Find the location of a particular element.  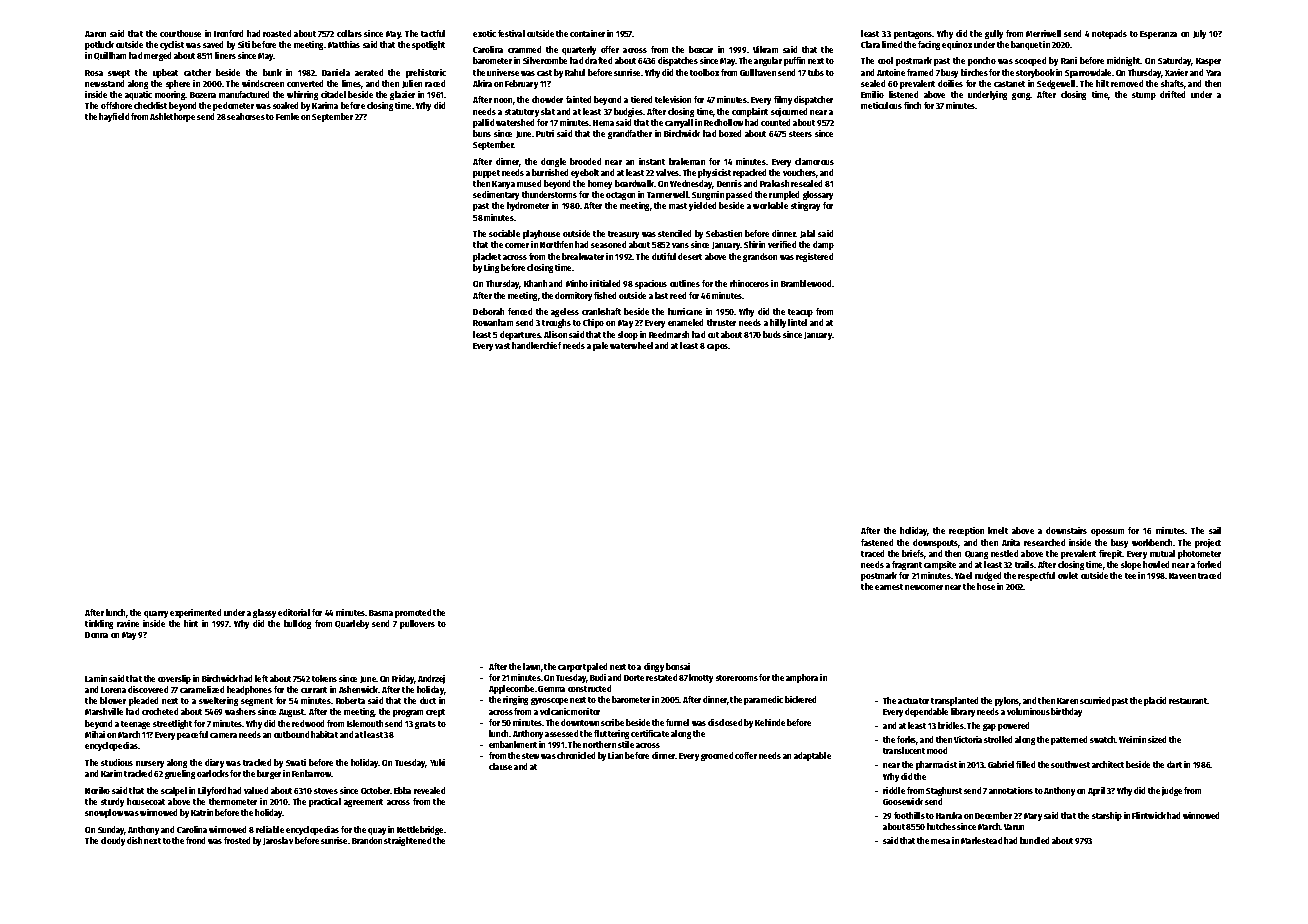

Femke is located at coordinates (287, 116).
